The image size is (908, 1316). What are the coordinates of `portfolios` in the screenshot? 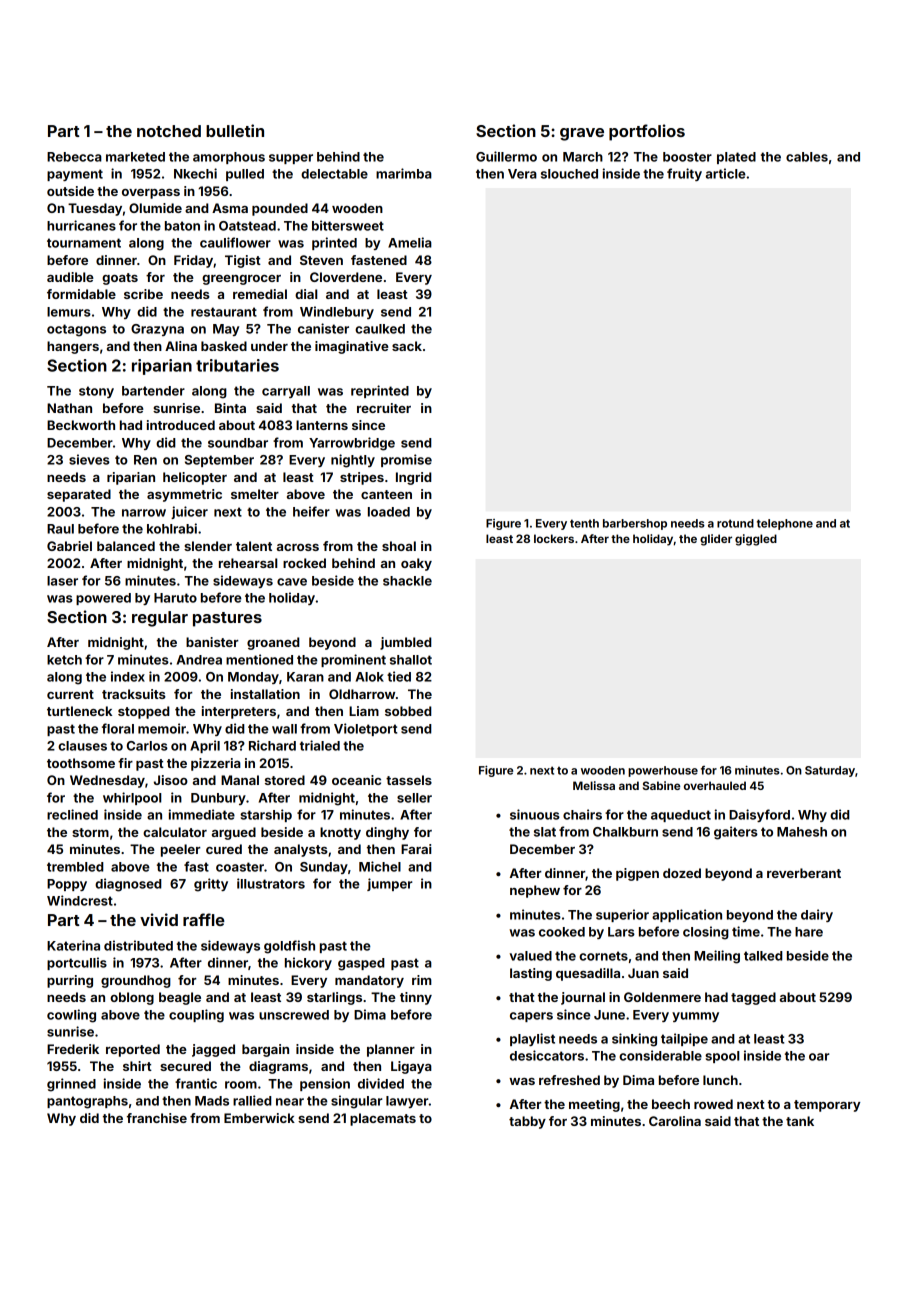 It's located at (647, 132).
